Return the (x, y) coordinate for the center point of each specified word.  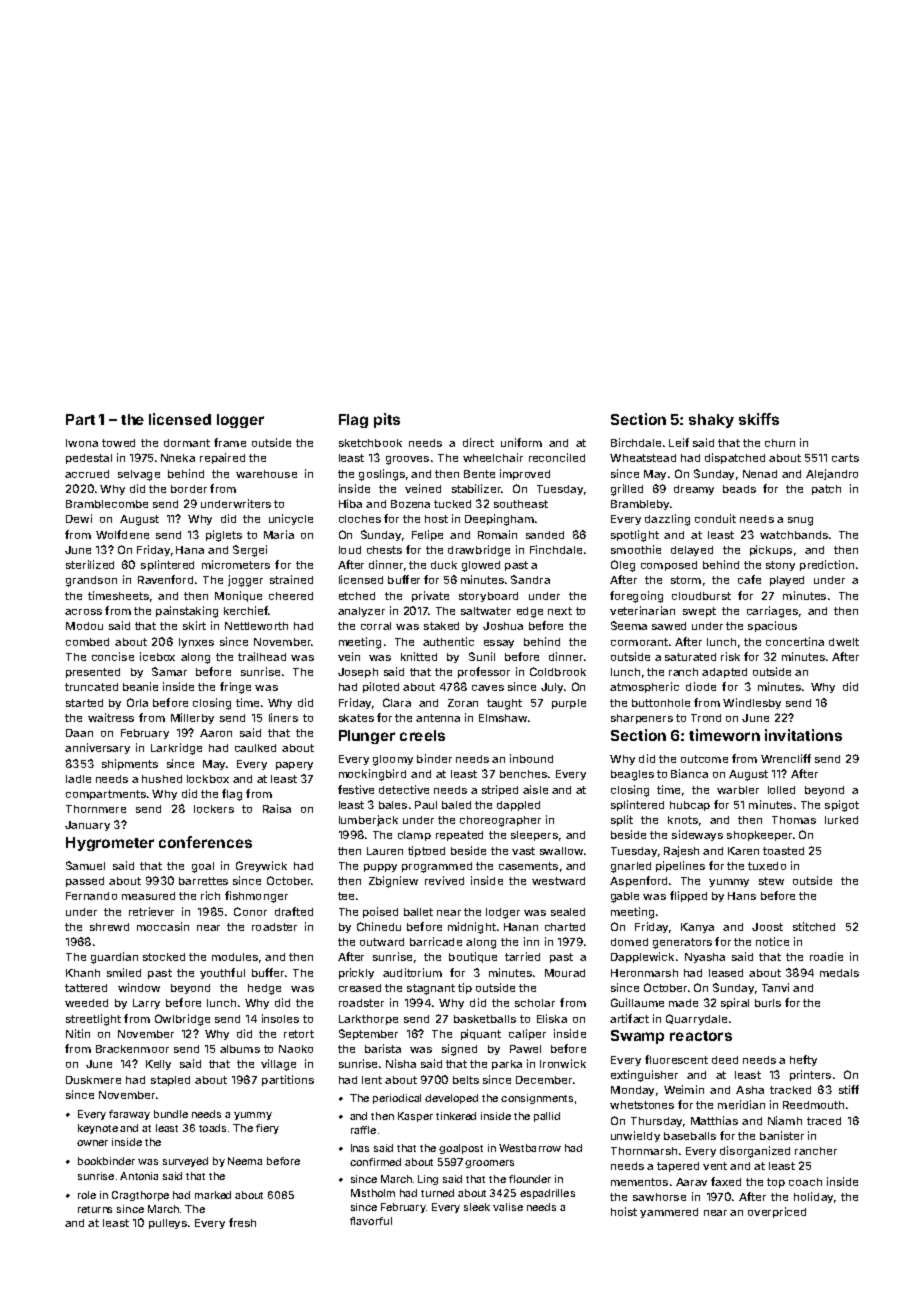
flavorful (371, 1221)
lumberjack (368, 820)
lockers (214, 809)
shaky (711, 421)
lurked (841, 820)
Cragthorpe (140, 1196)
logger (240, 421)
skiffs (759, 419)
